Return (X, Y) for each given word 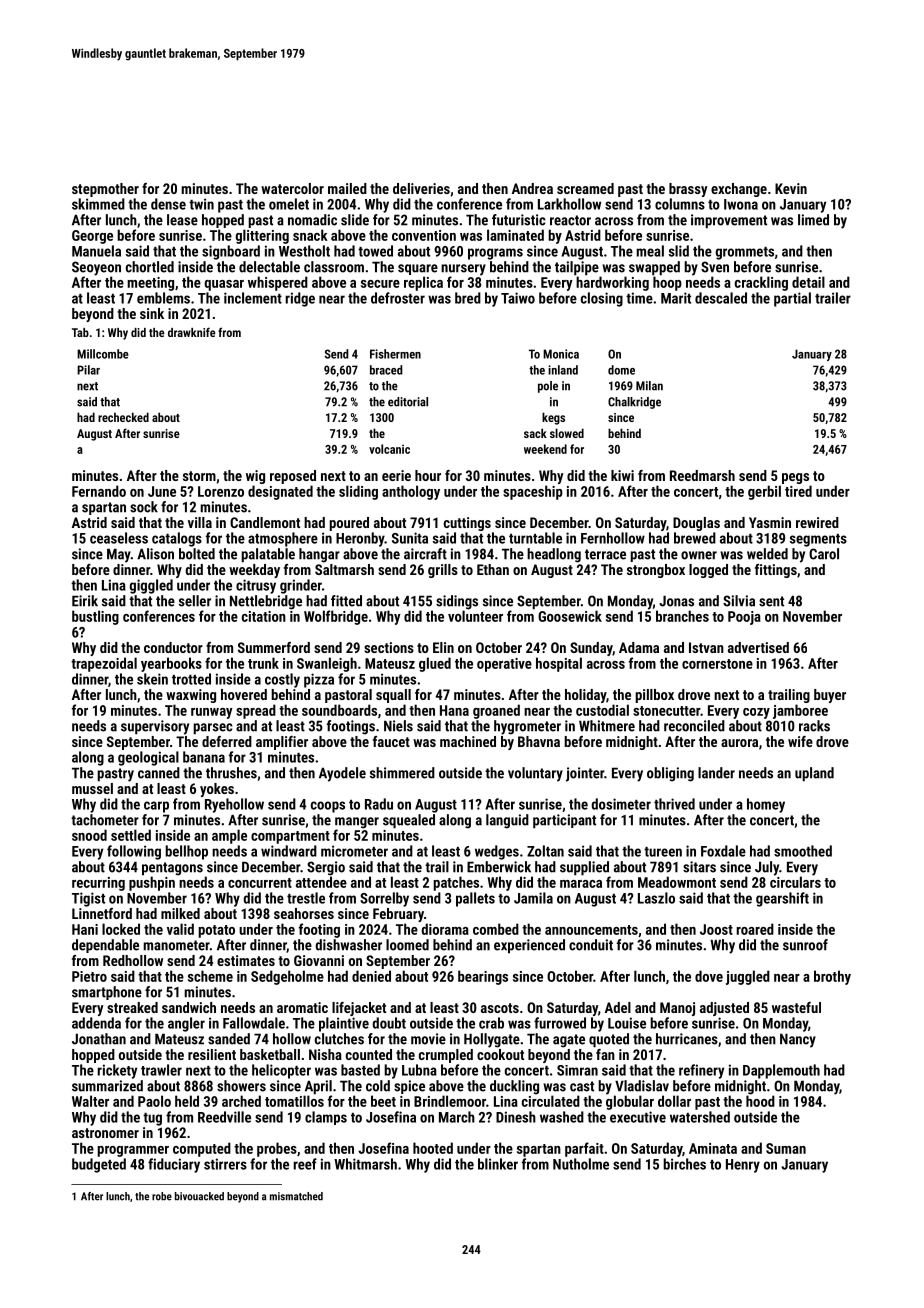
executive (638, 1117)
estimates (246, 960)
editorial (408, 402)
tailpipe (577, 268)
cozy (756, 713)
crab (491, 1023)
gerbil (764, 492)
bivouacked (199, 1196)
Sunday (591, 649)
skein (152, 679)
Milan (649, 386)
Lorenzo (221, 491)
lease (182, 220)
